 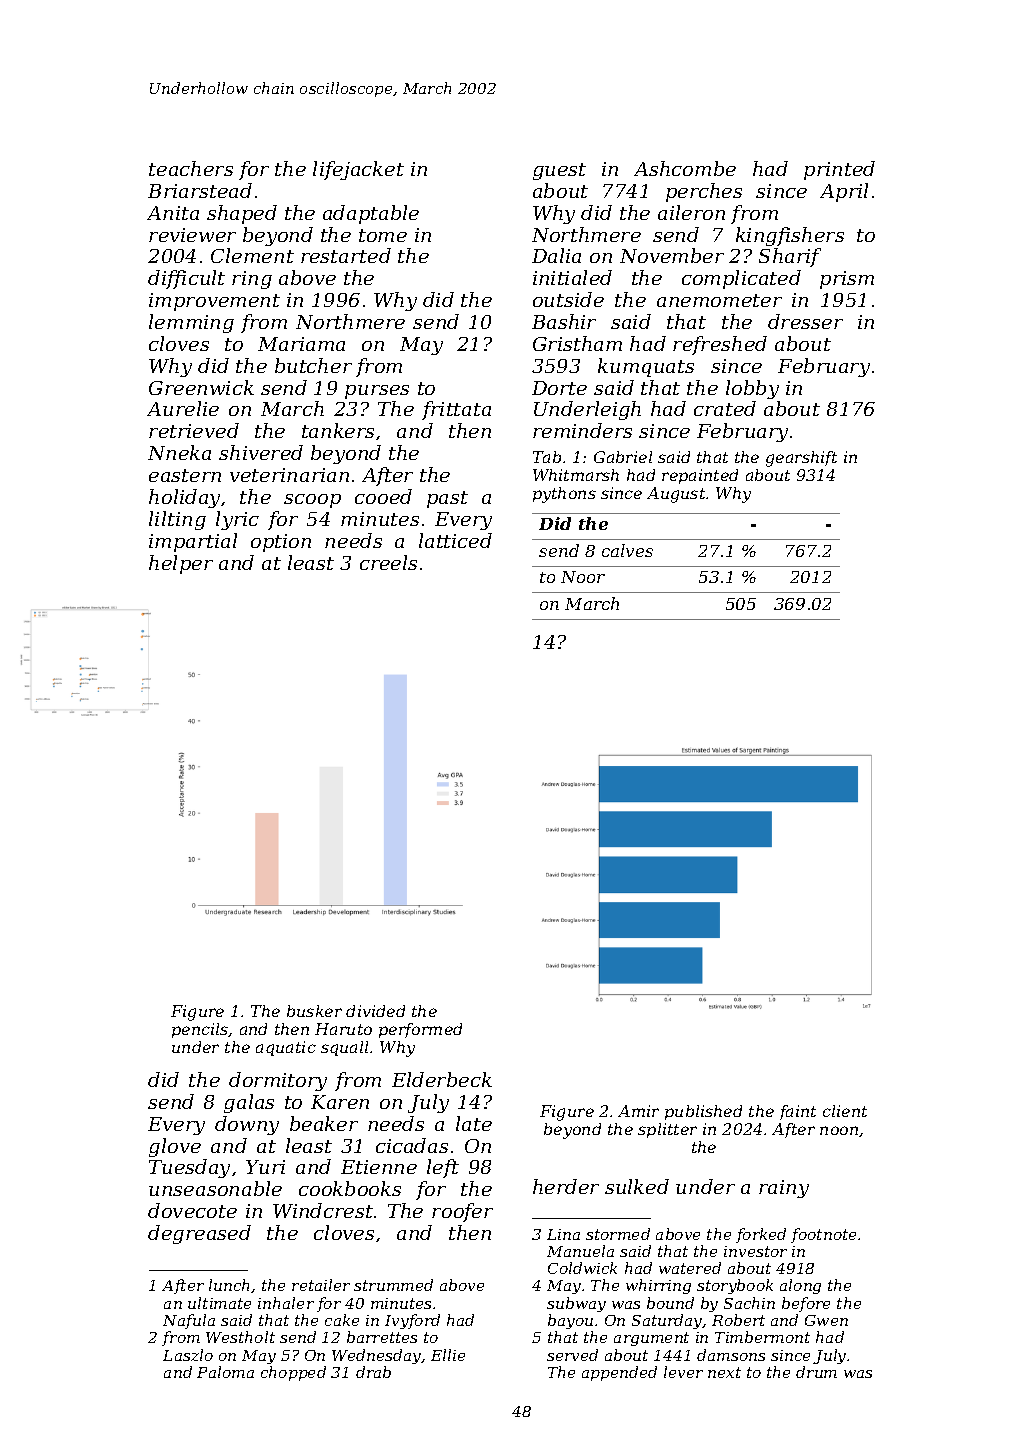 I want to click on drum, so click(x=816, y=1372).
